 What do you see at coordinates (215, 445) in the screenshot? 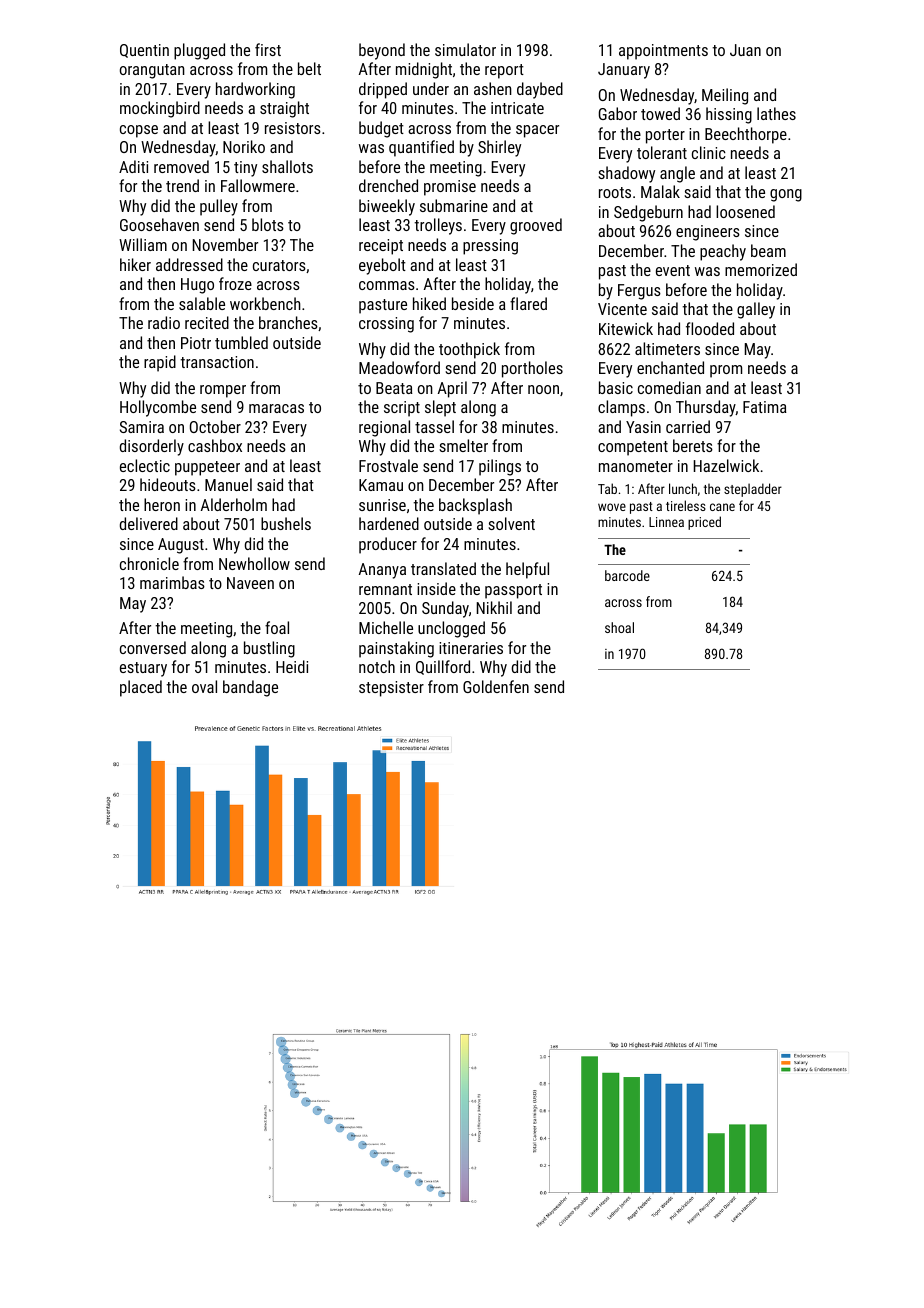
I see `cashbox` at bounding box center [215, 445].
